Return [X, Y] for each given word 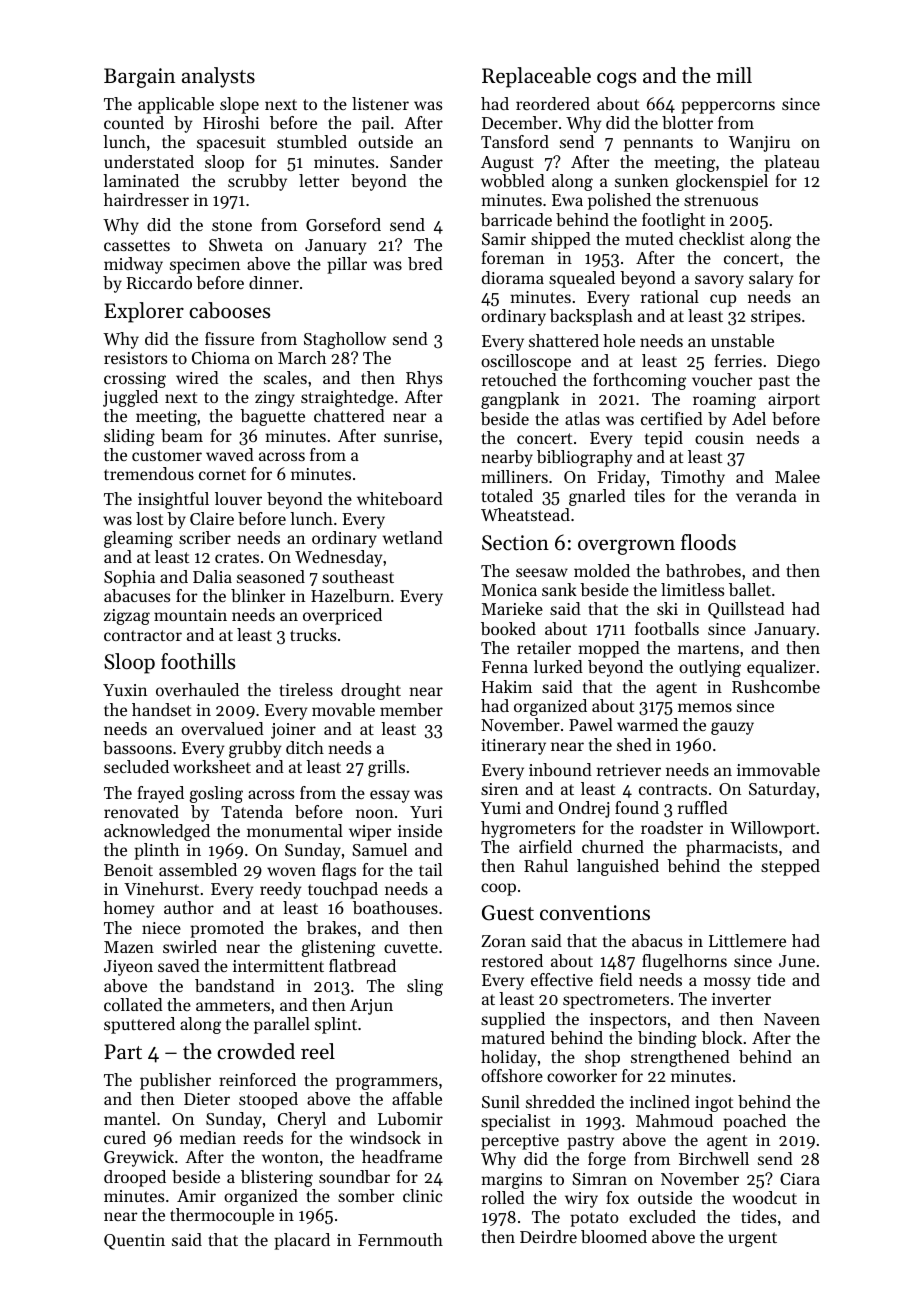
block [722, 1037]
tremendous [149, 473]
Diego [798, 363]
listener [380, 103]
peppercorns [728, 107]
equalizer [781, 668]
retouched [519, 379]
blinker [258, 595]
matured [513, 1037]
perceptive [520, 1142]
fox [617, 1197]
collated [133, 1004]
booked [508, 628]
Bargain [139, 78]
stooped [268, 1100]
